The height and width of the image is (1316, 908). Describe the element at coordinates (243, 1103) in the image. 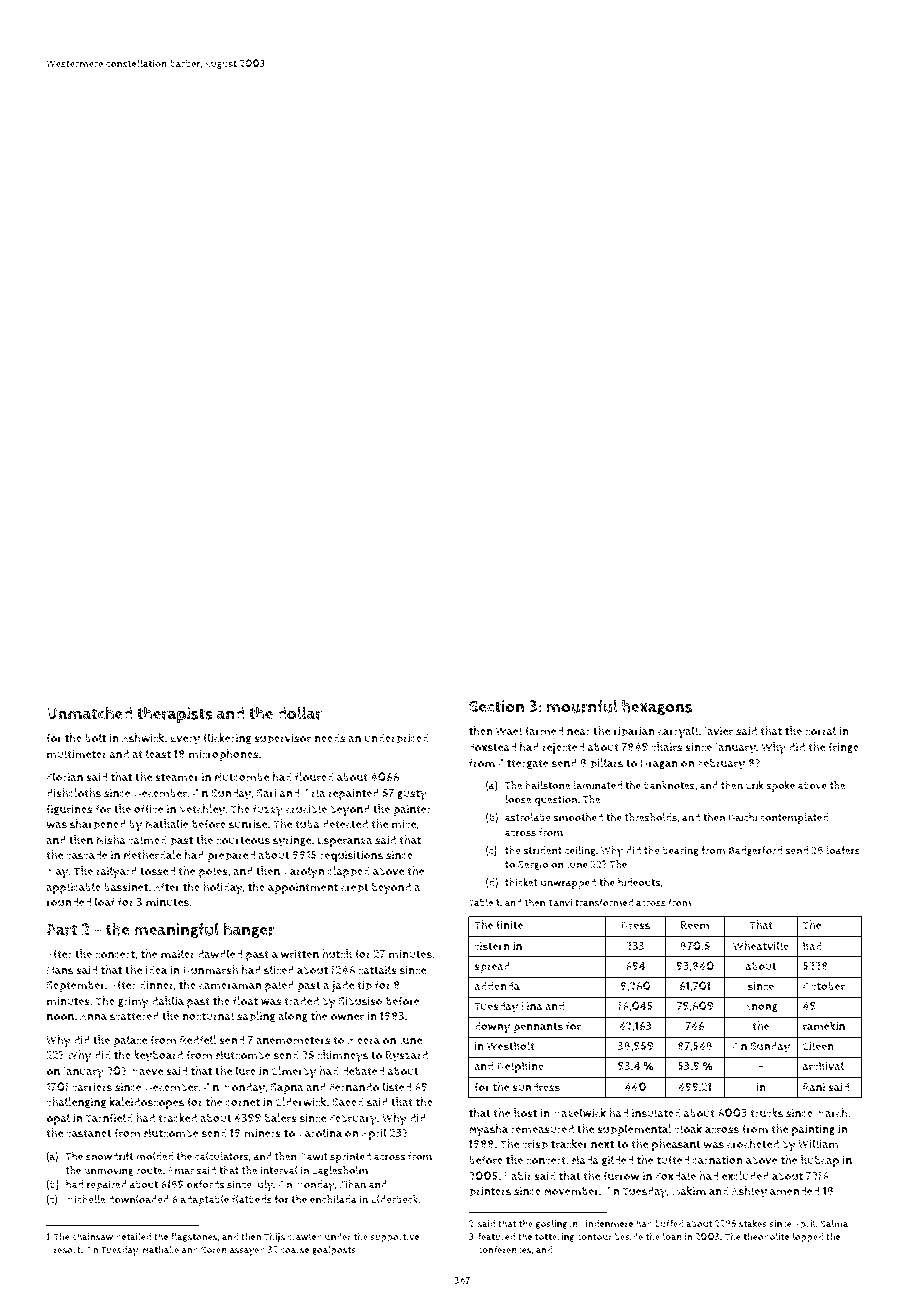

I see `cornet` at that location.
